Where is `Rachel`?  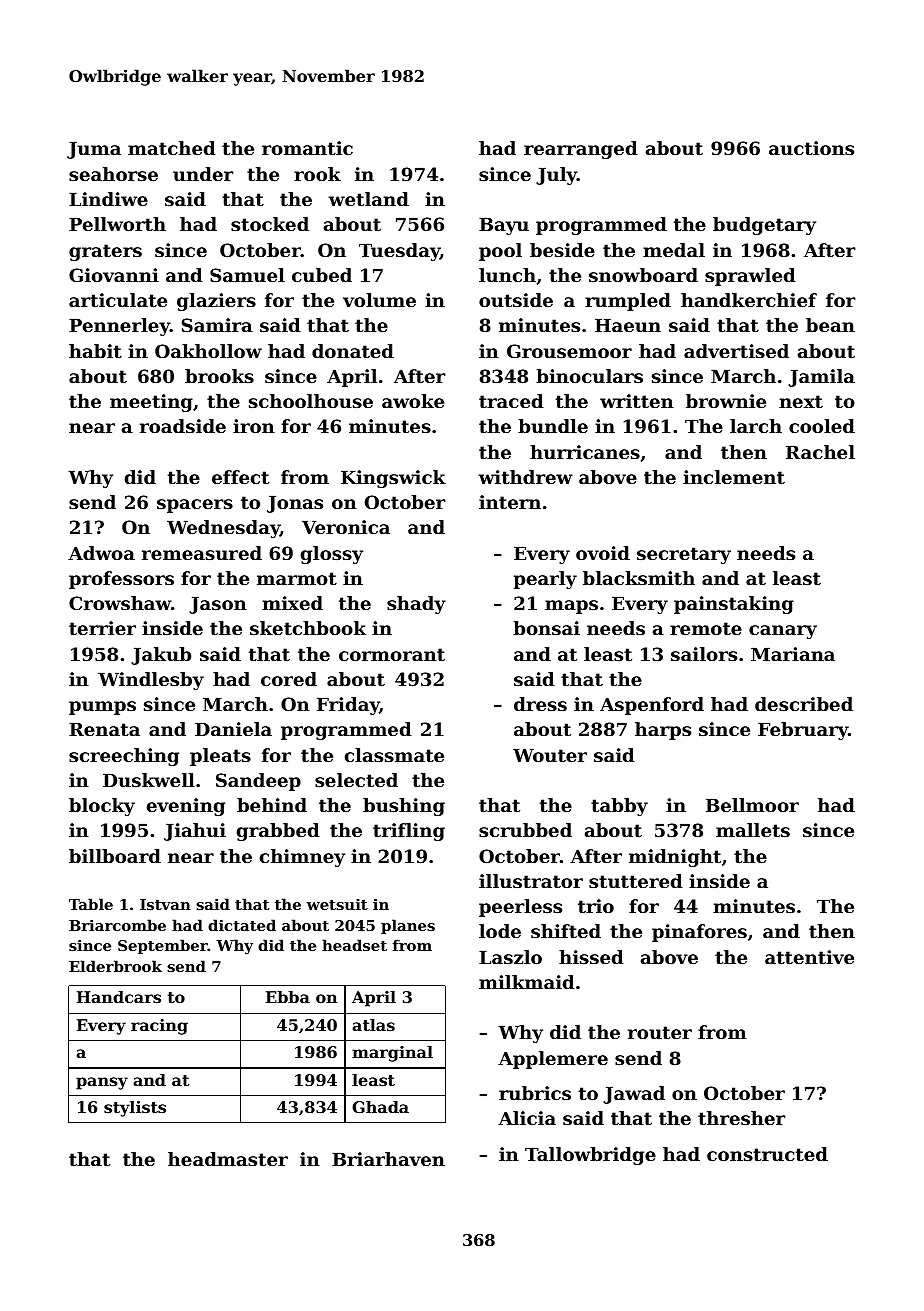 Rachel is located at coordinates (820, 452).
